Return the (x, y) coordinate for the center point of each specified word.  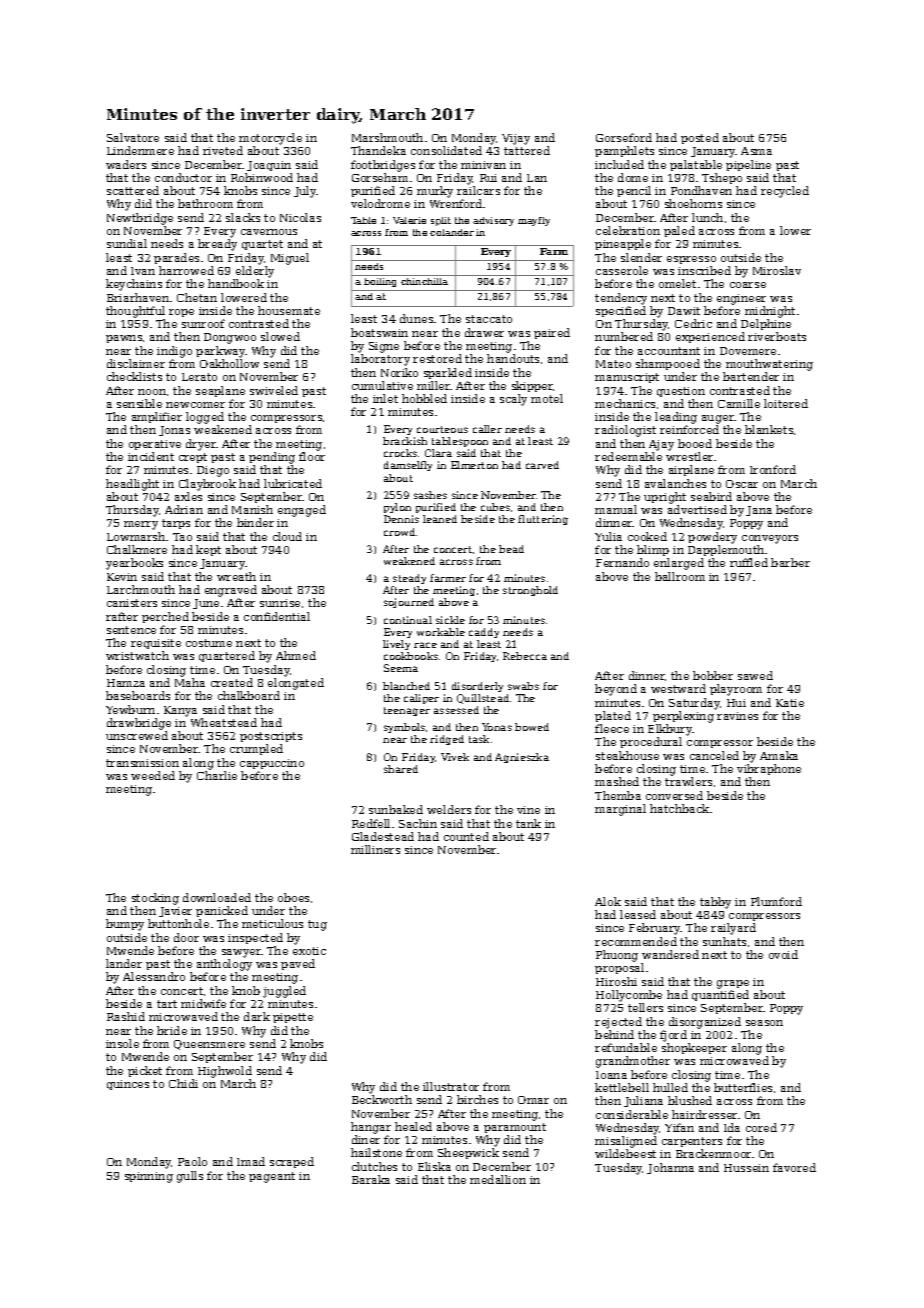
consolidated (446, 150)
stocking (155, 899)
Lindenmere (140, 150)
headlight (132, 485)
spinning (149, 1177)
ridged (447, 740)
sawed (755, 675)
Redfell (371, 823)
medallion (498, 1179)
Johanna (670, 1168)
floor (312, 456)
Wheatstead (224, 722)
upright (665, 498)
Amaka (779, 755)
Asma (756, 151)
